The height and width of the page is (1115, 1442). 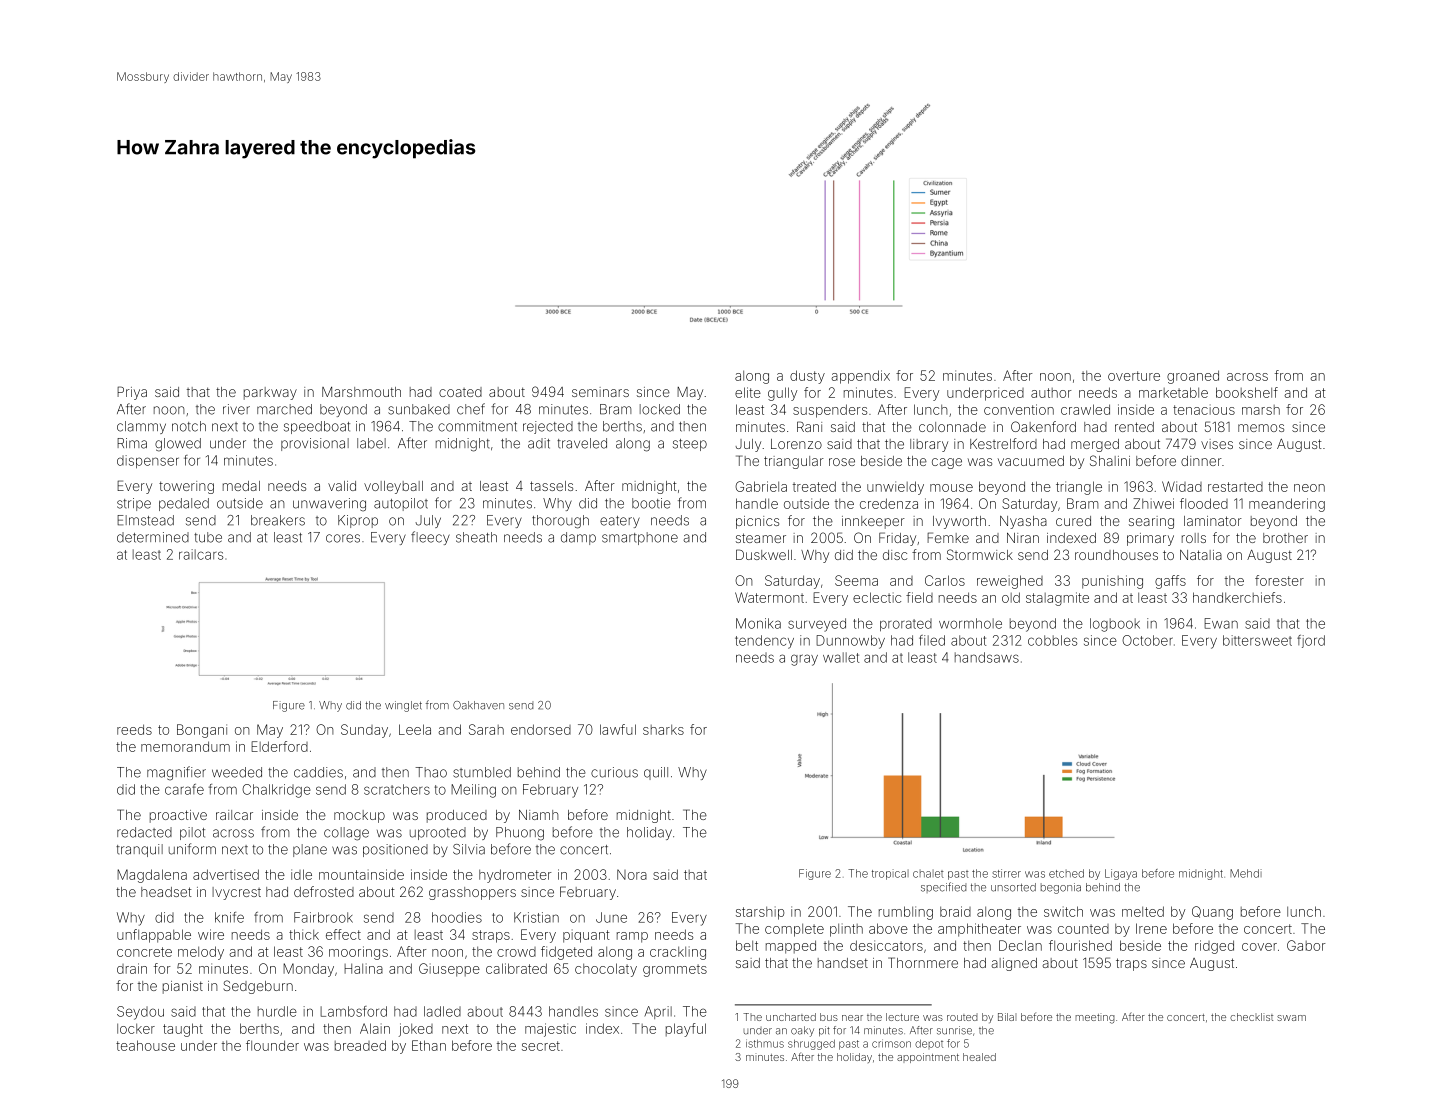 I want to click on fleecy, so click(x=430, y=538).
